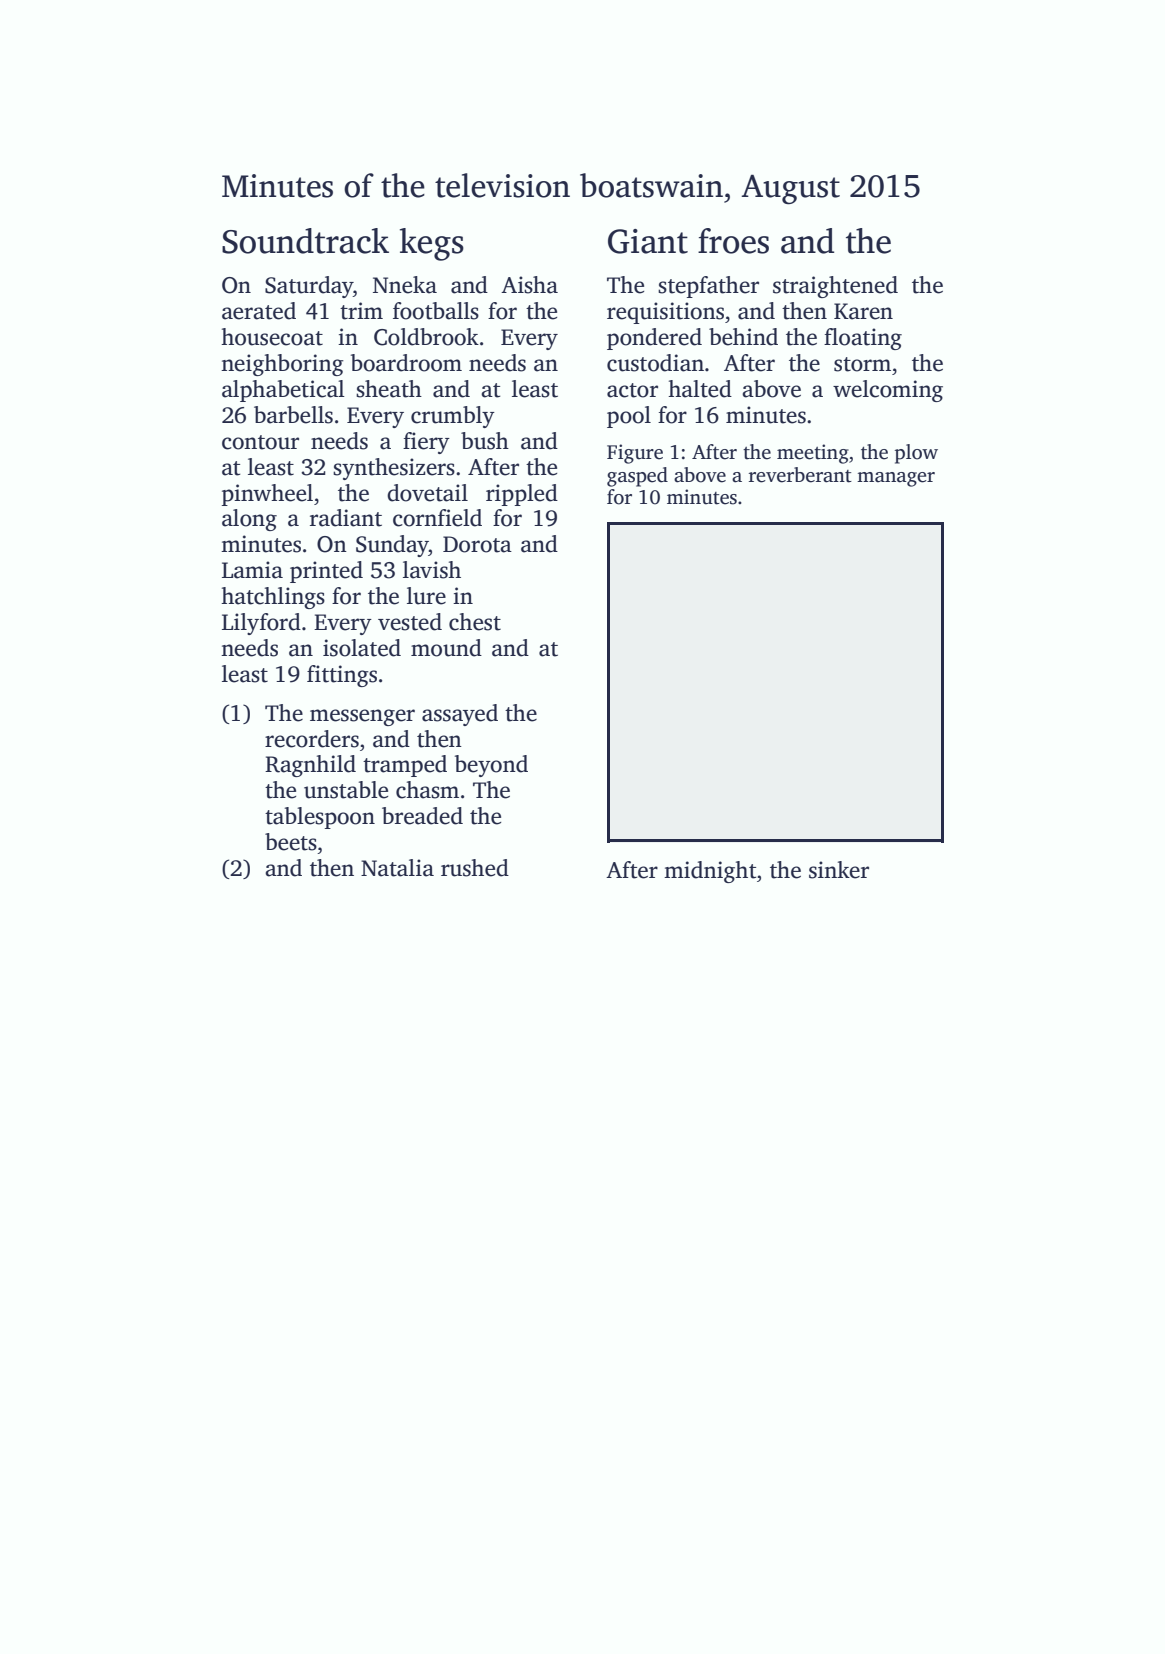  What do you see at coordinates (436, 311) in the screenshot?
I see `footballs` at bounding box center [436, 311].
